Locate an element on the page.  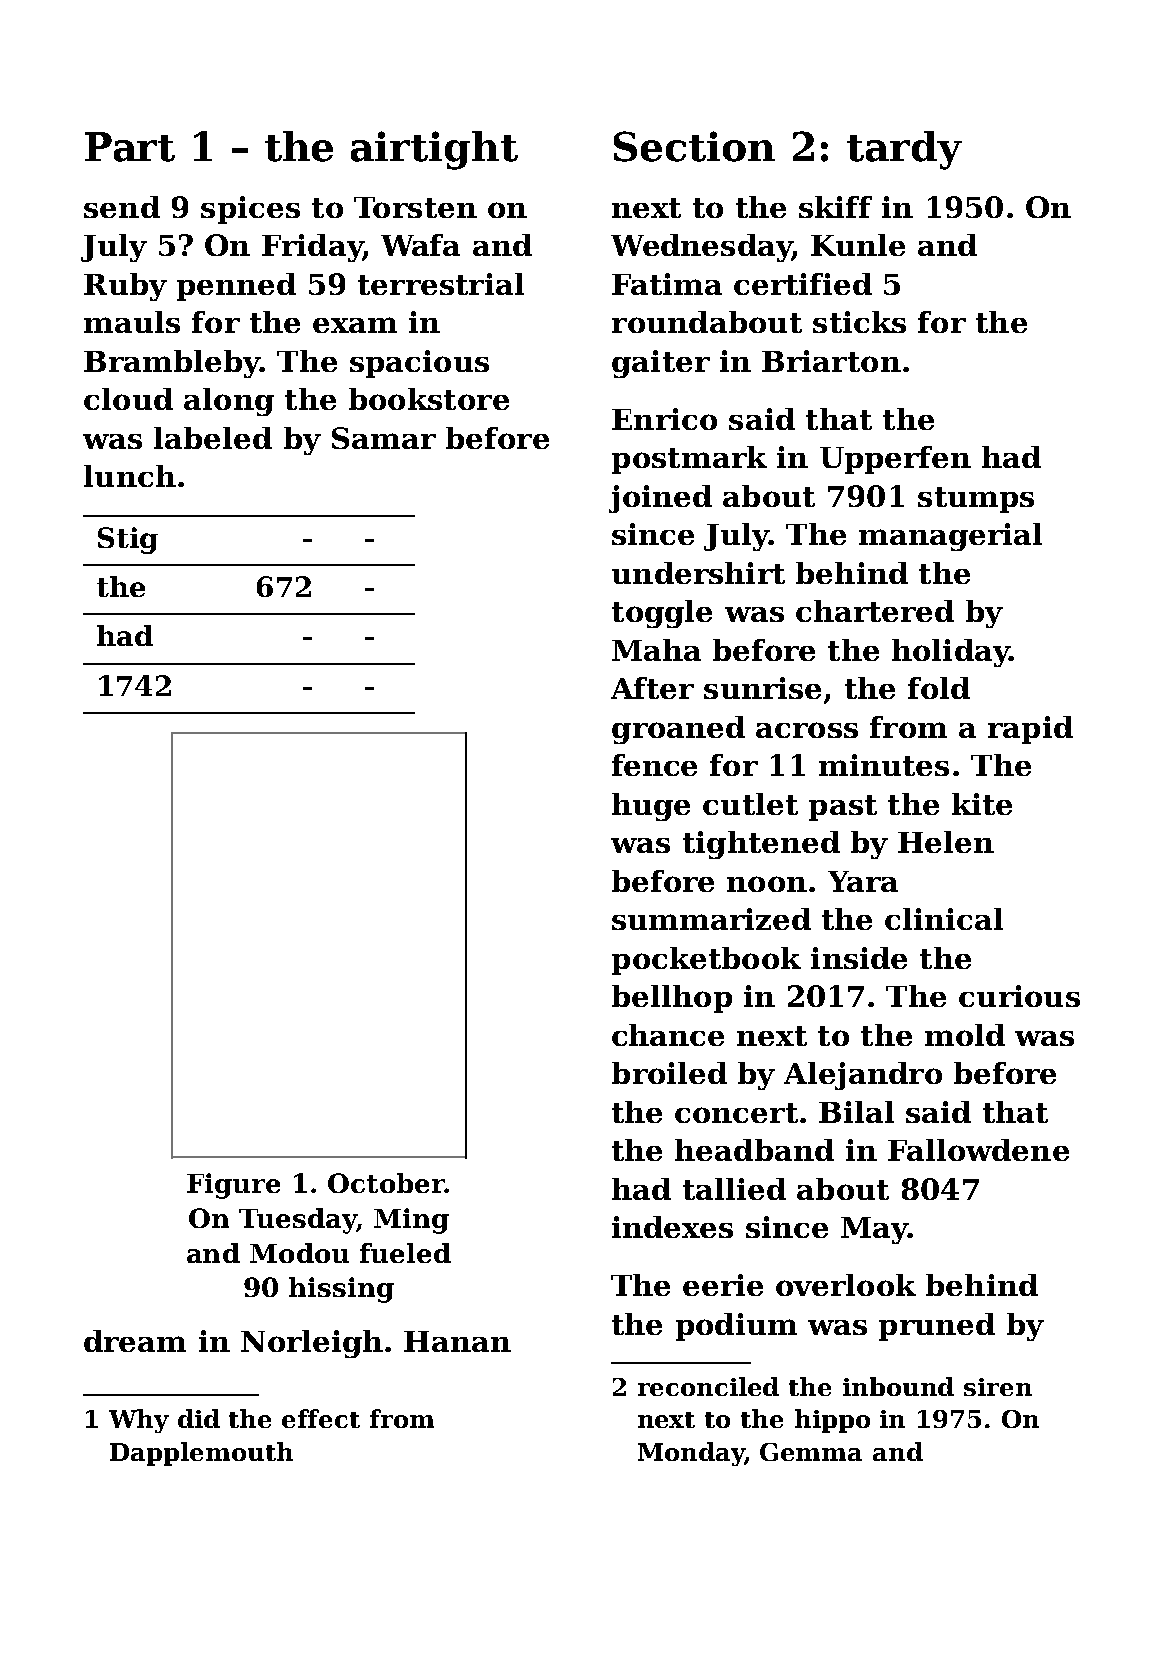
Monday is located at coordinates (691, 1454).
